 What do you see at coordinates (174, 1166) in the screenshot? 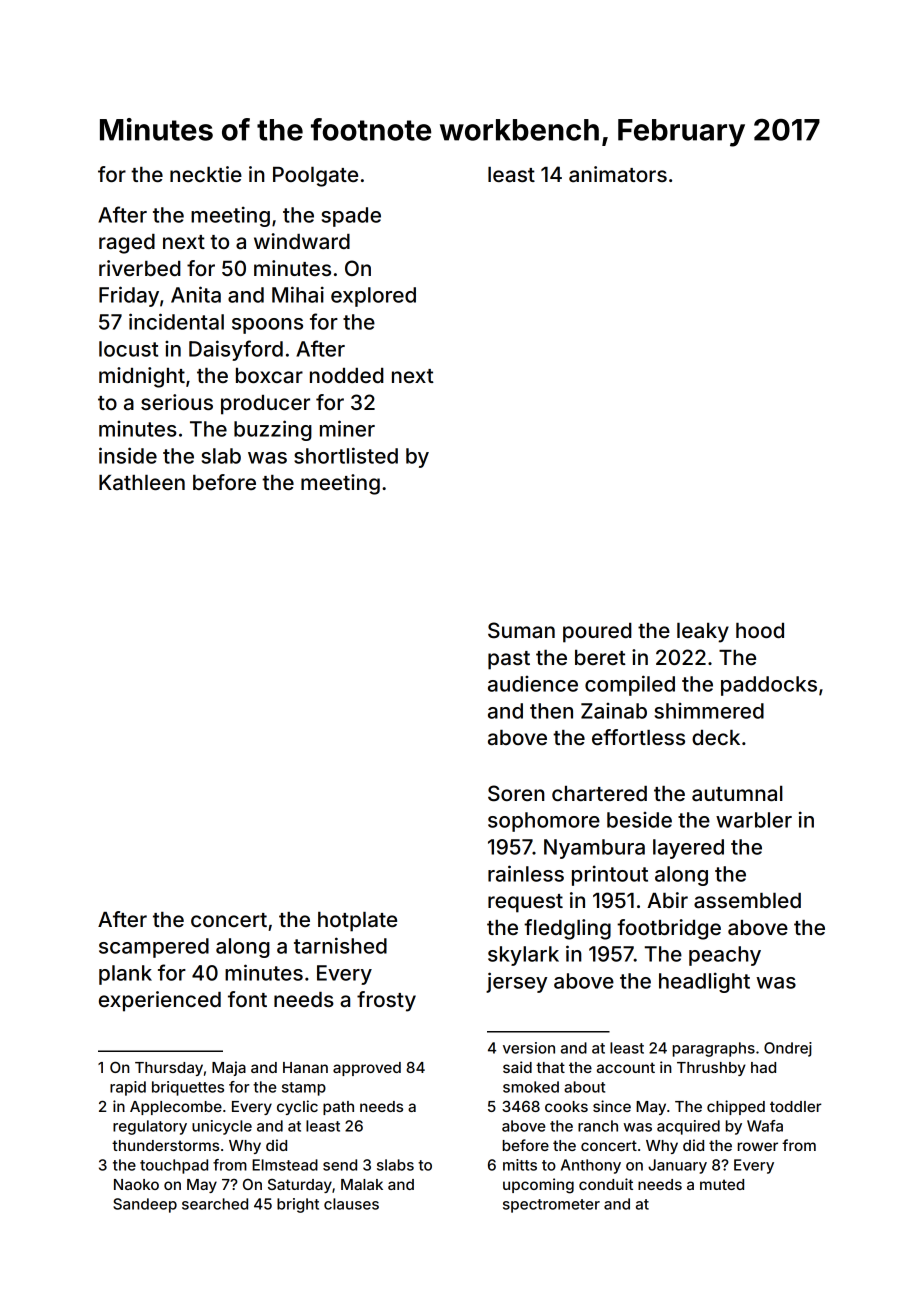
I see `touchpad` at bounding box center [174, 1166].
